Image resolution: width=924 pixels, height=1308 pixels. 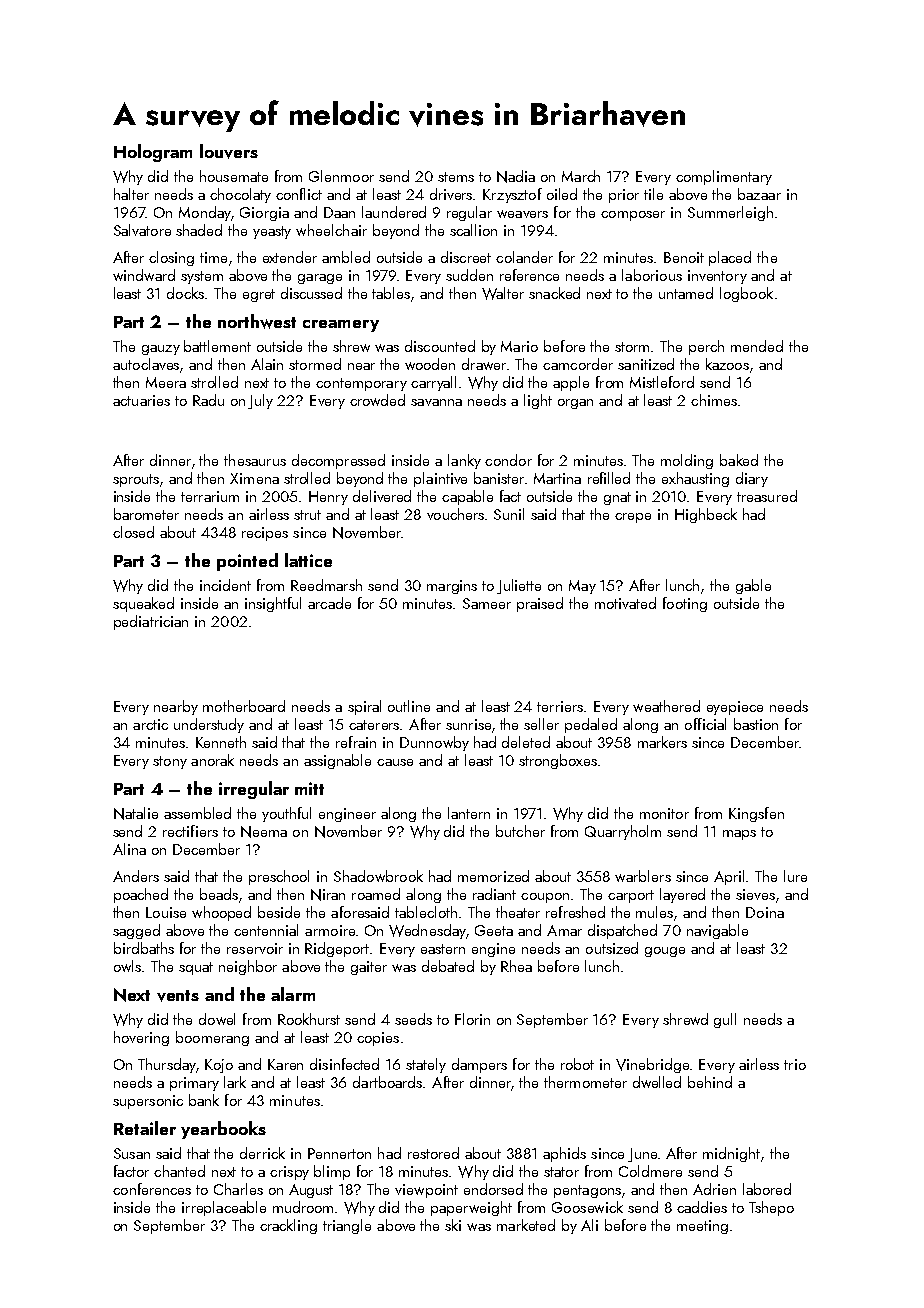 I want to click on treasured, so click(x=767, y=496).
